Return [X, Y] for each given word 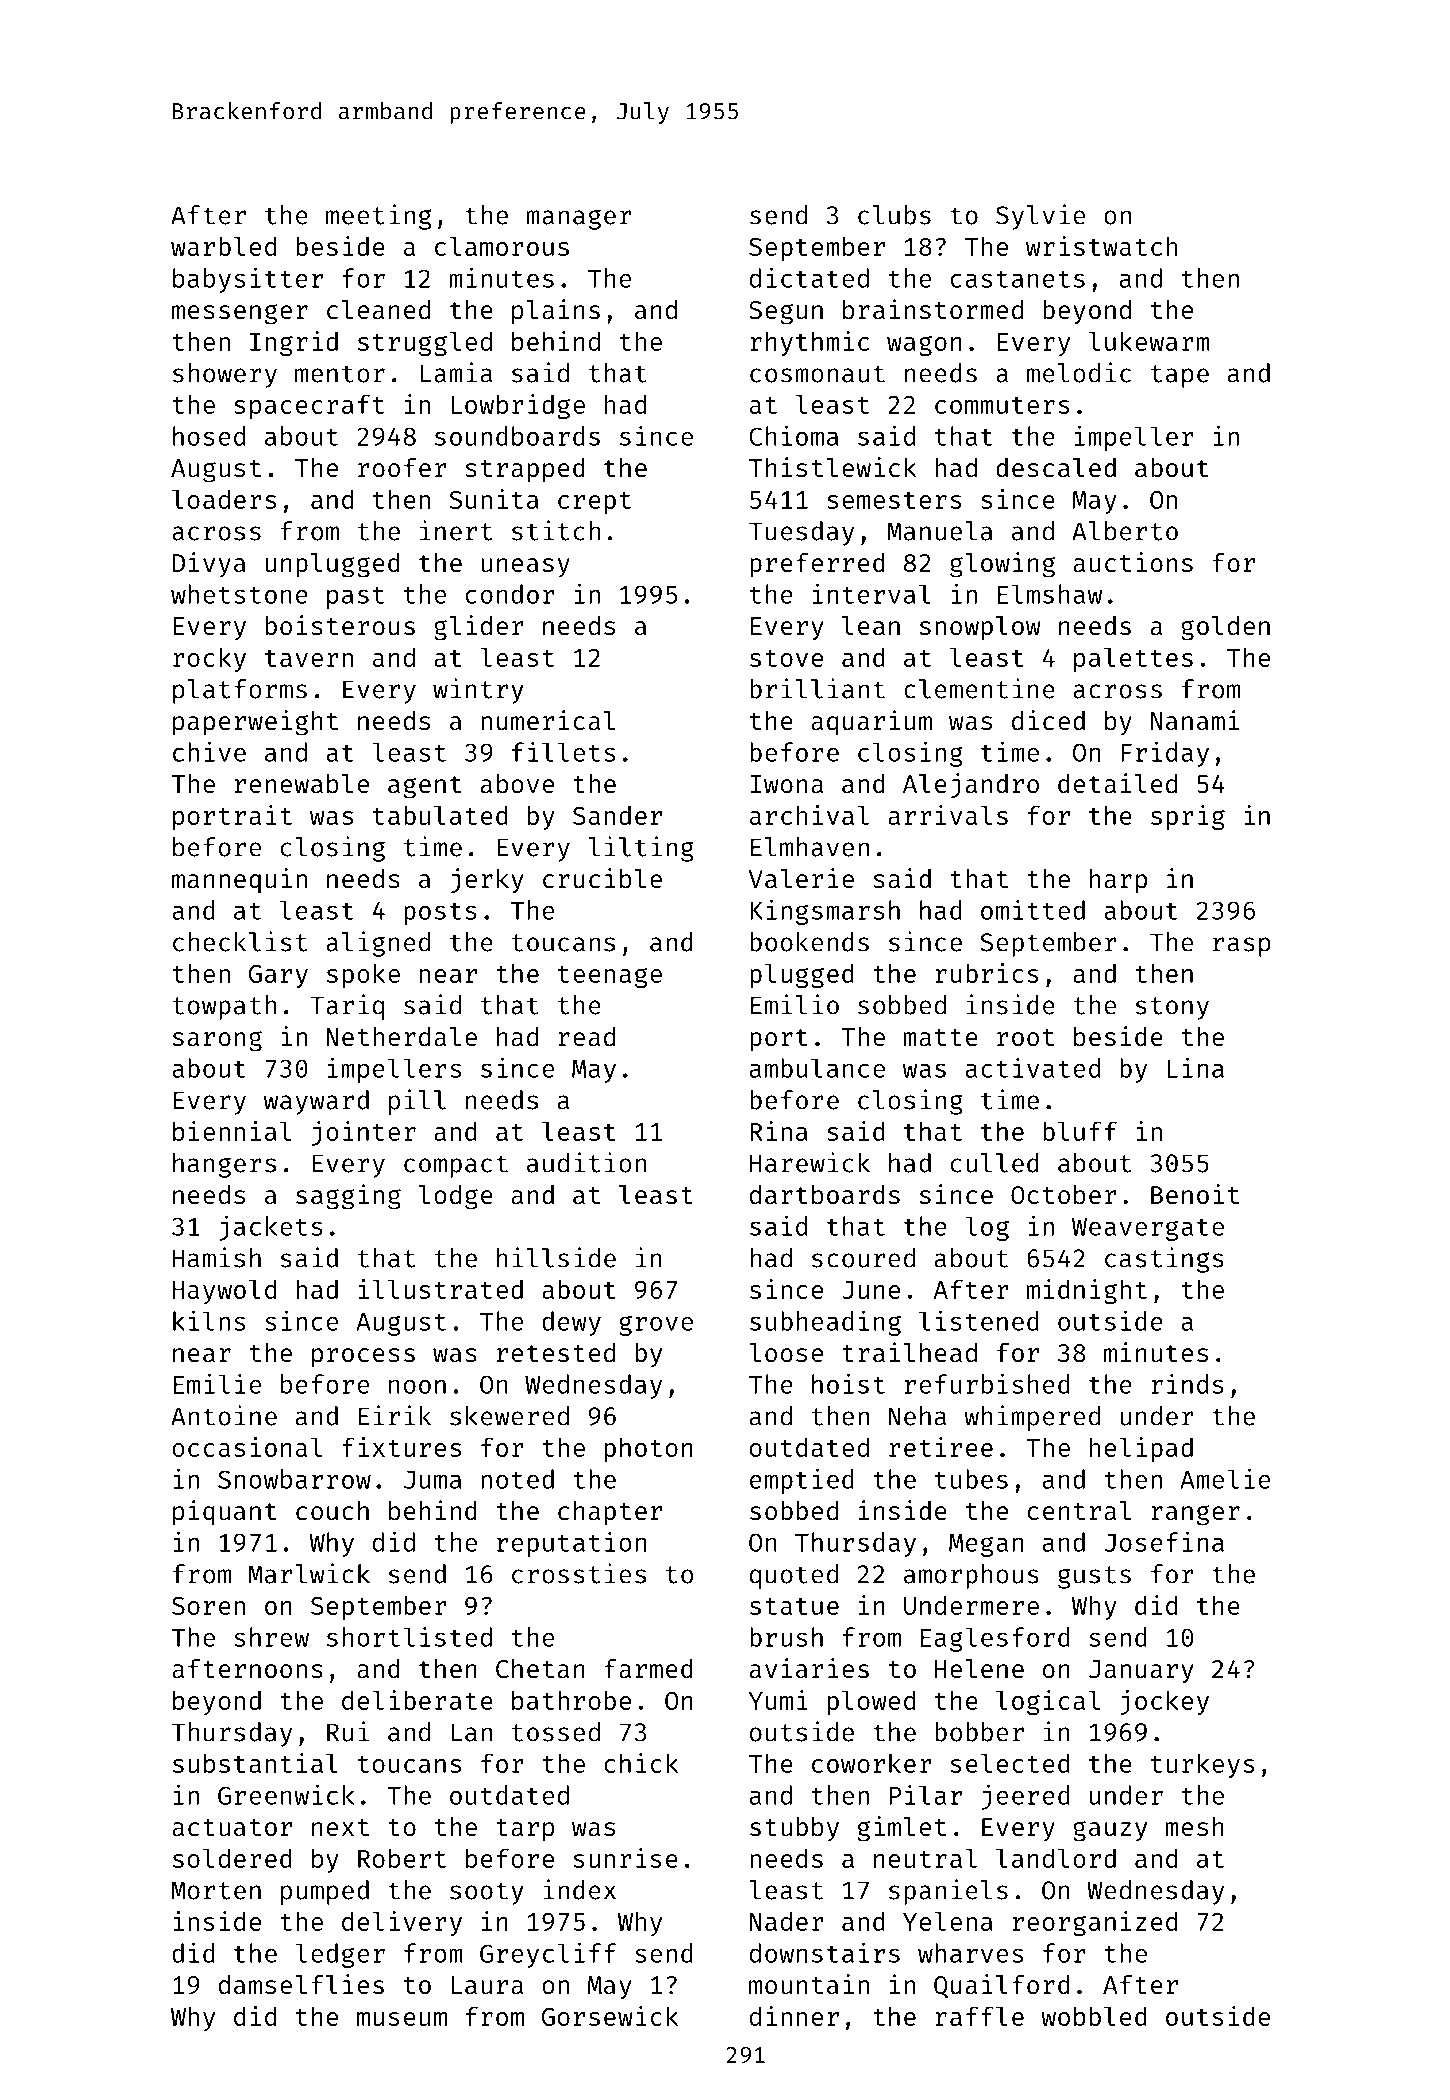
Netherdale [402, 1037]
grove [656, 1326]
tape [1180, 376]
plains [556, 312]
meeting [378, 217]
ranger [1195, 1515]
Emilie [217, 1383]
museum [402, 2019]
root [1025, 1038]
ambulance [817, 1068]
